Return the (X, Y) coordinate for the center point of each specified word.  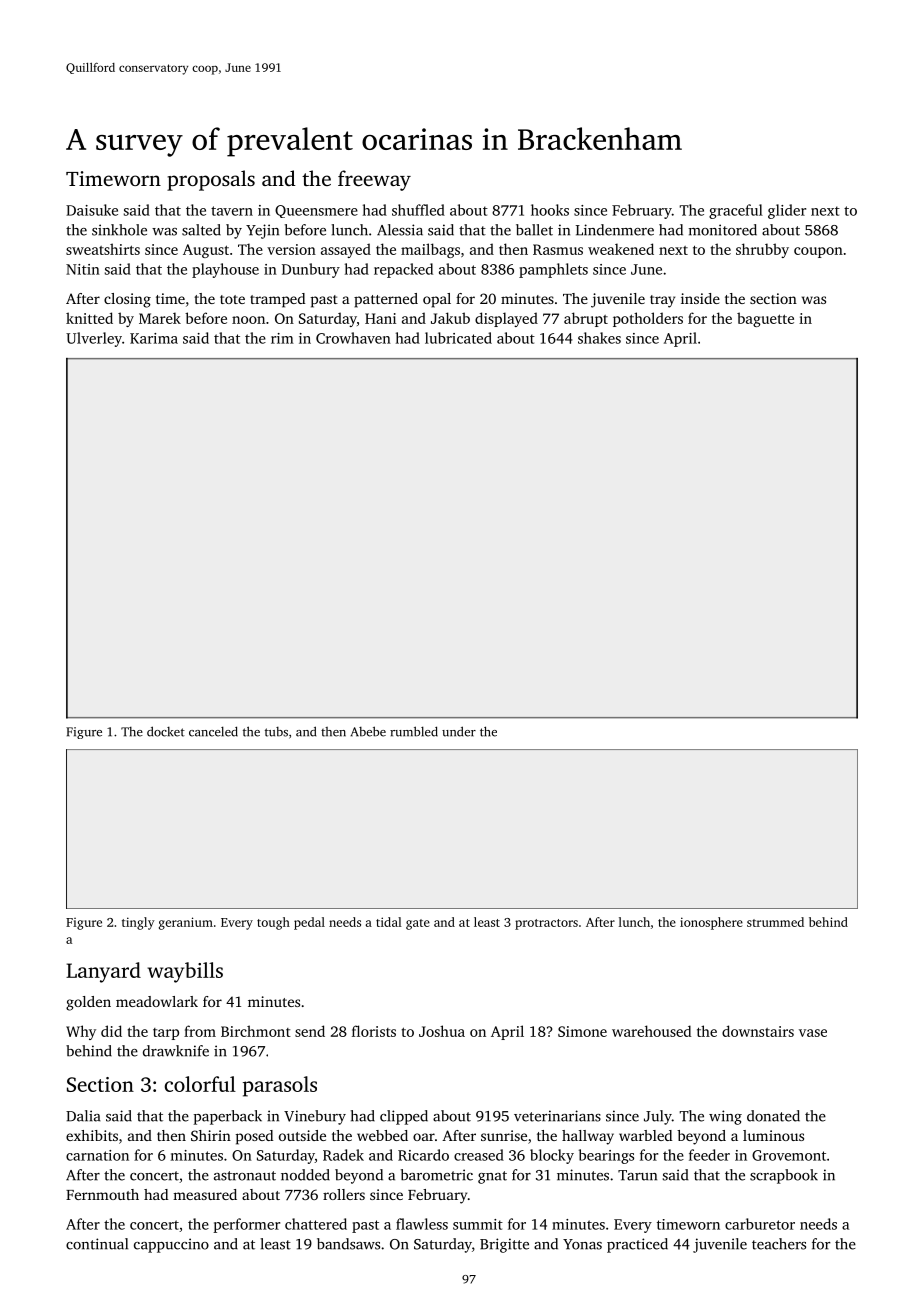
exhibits (92, 1135)
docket (166, 731)
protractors (546, 924)
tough (273, 923)
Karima (154, 338)
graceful (736, 211)
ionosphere (711, 923)
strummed (775, 922)
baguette (765, 319)
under (459, 731)
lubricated (458, 338)
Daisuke (92, 210)
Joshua (442, 1031)
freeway (374, 180)
